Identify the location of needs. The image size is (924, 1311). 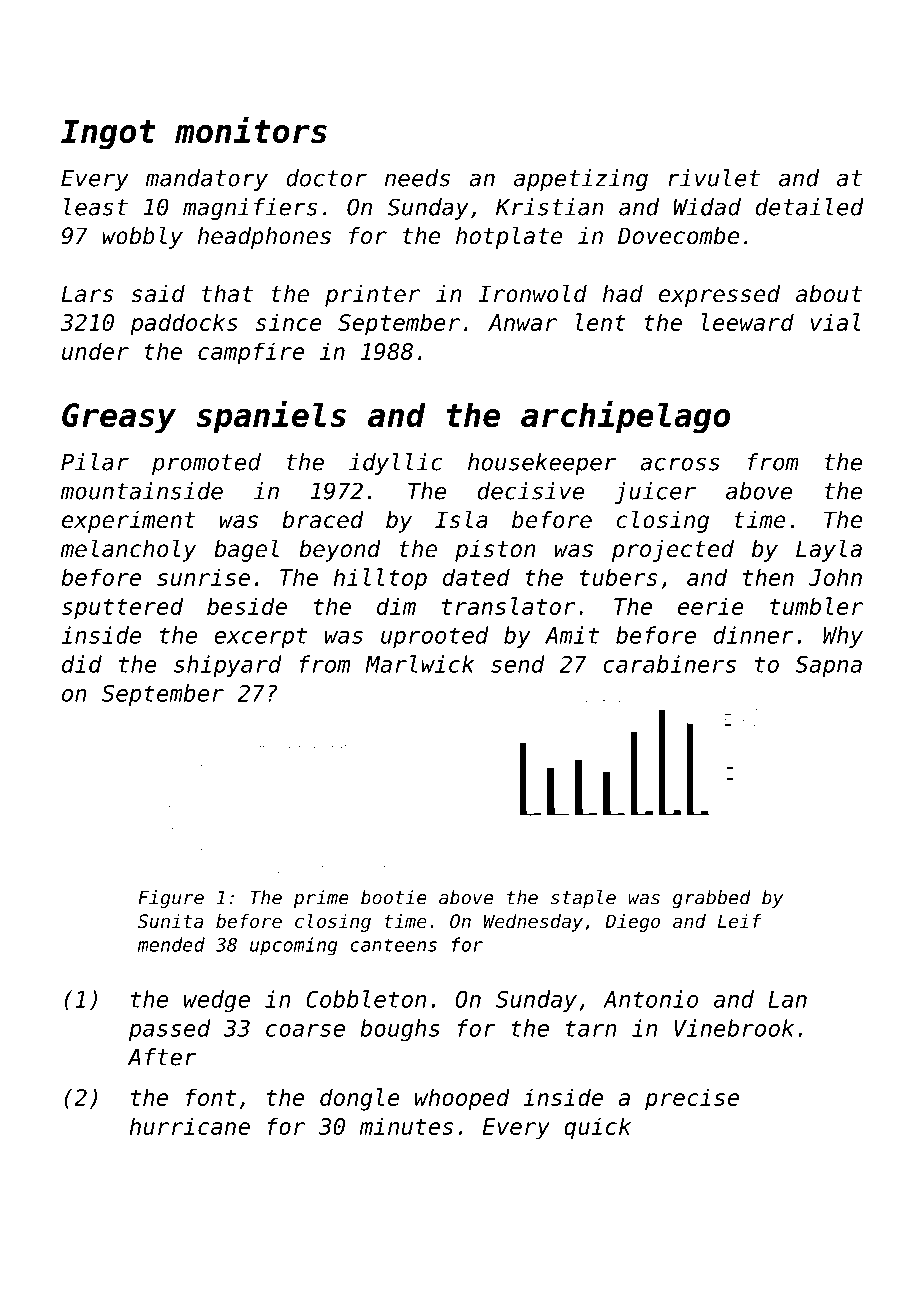
(417, 178).
